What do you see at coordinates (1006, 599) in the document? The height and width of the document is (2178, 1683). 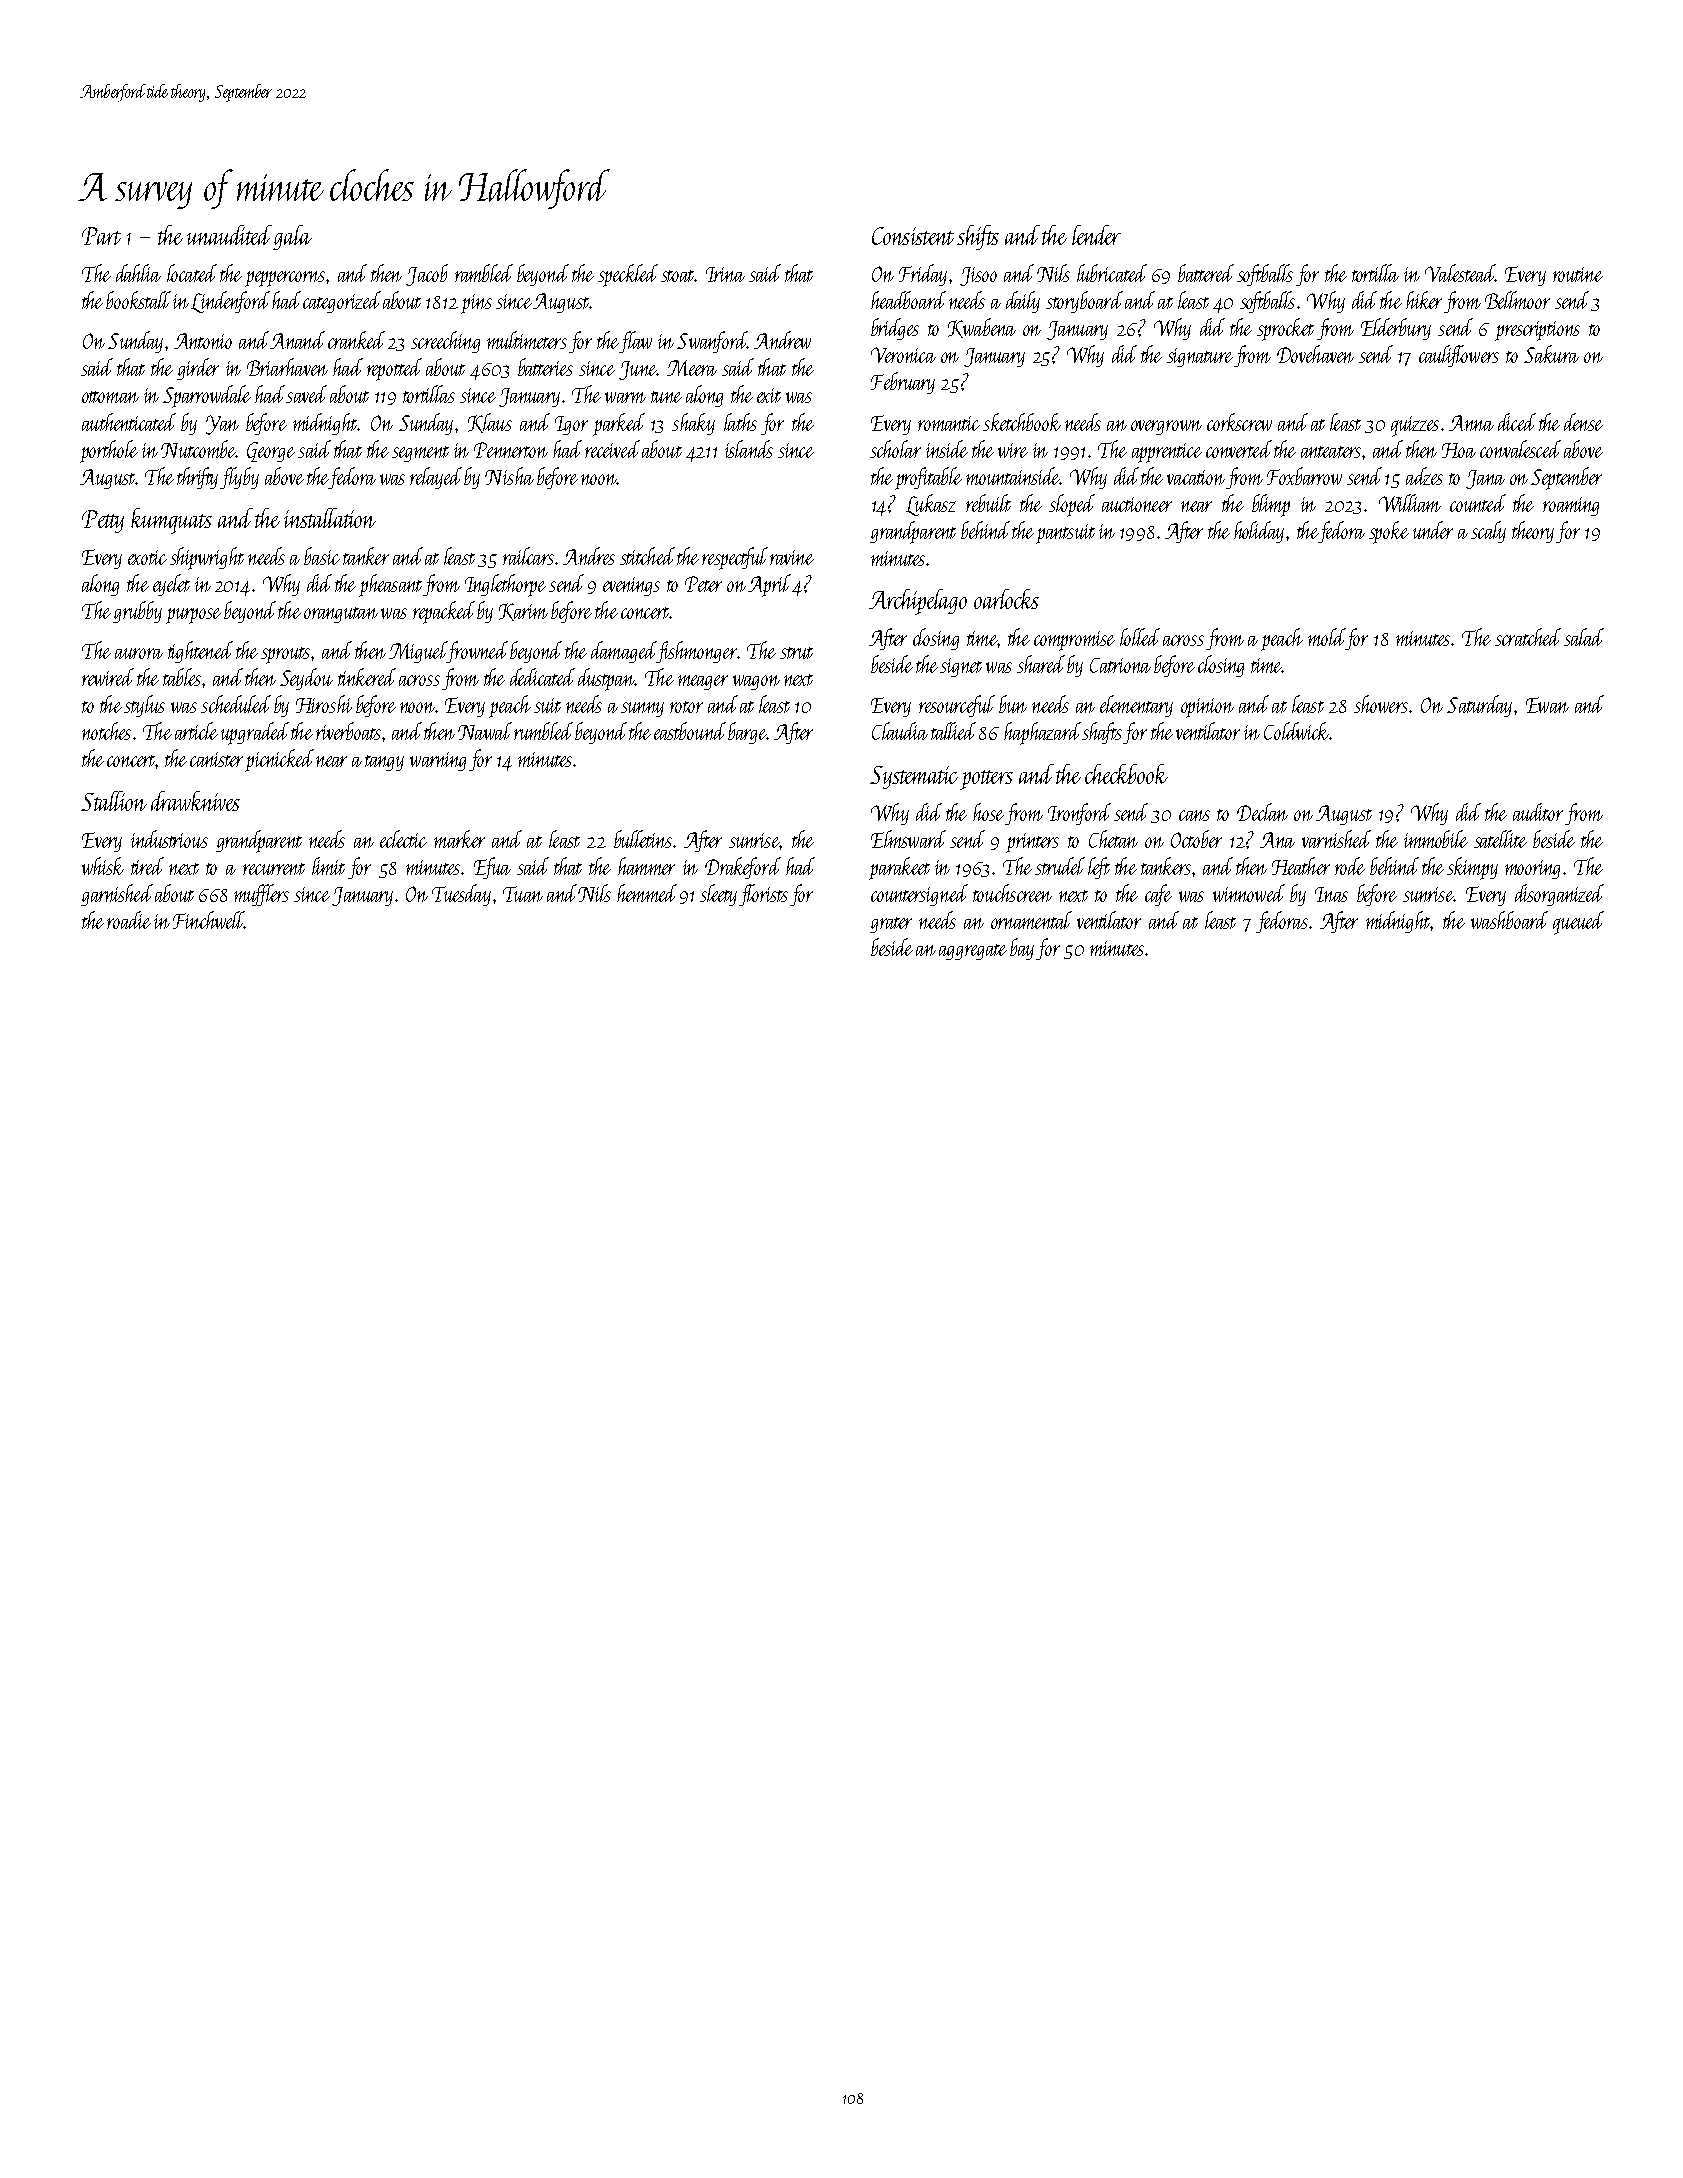 I see `oarlocks` at bounding box center [1006, 599].
